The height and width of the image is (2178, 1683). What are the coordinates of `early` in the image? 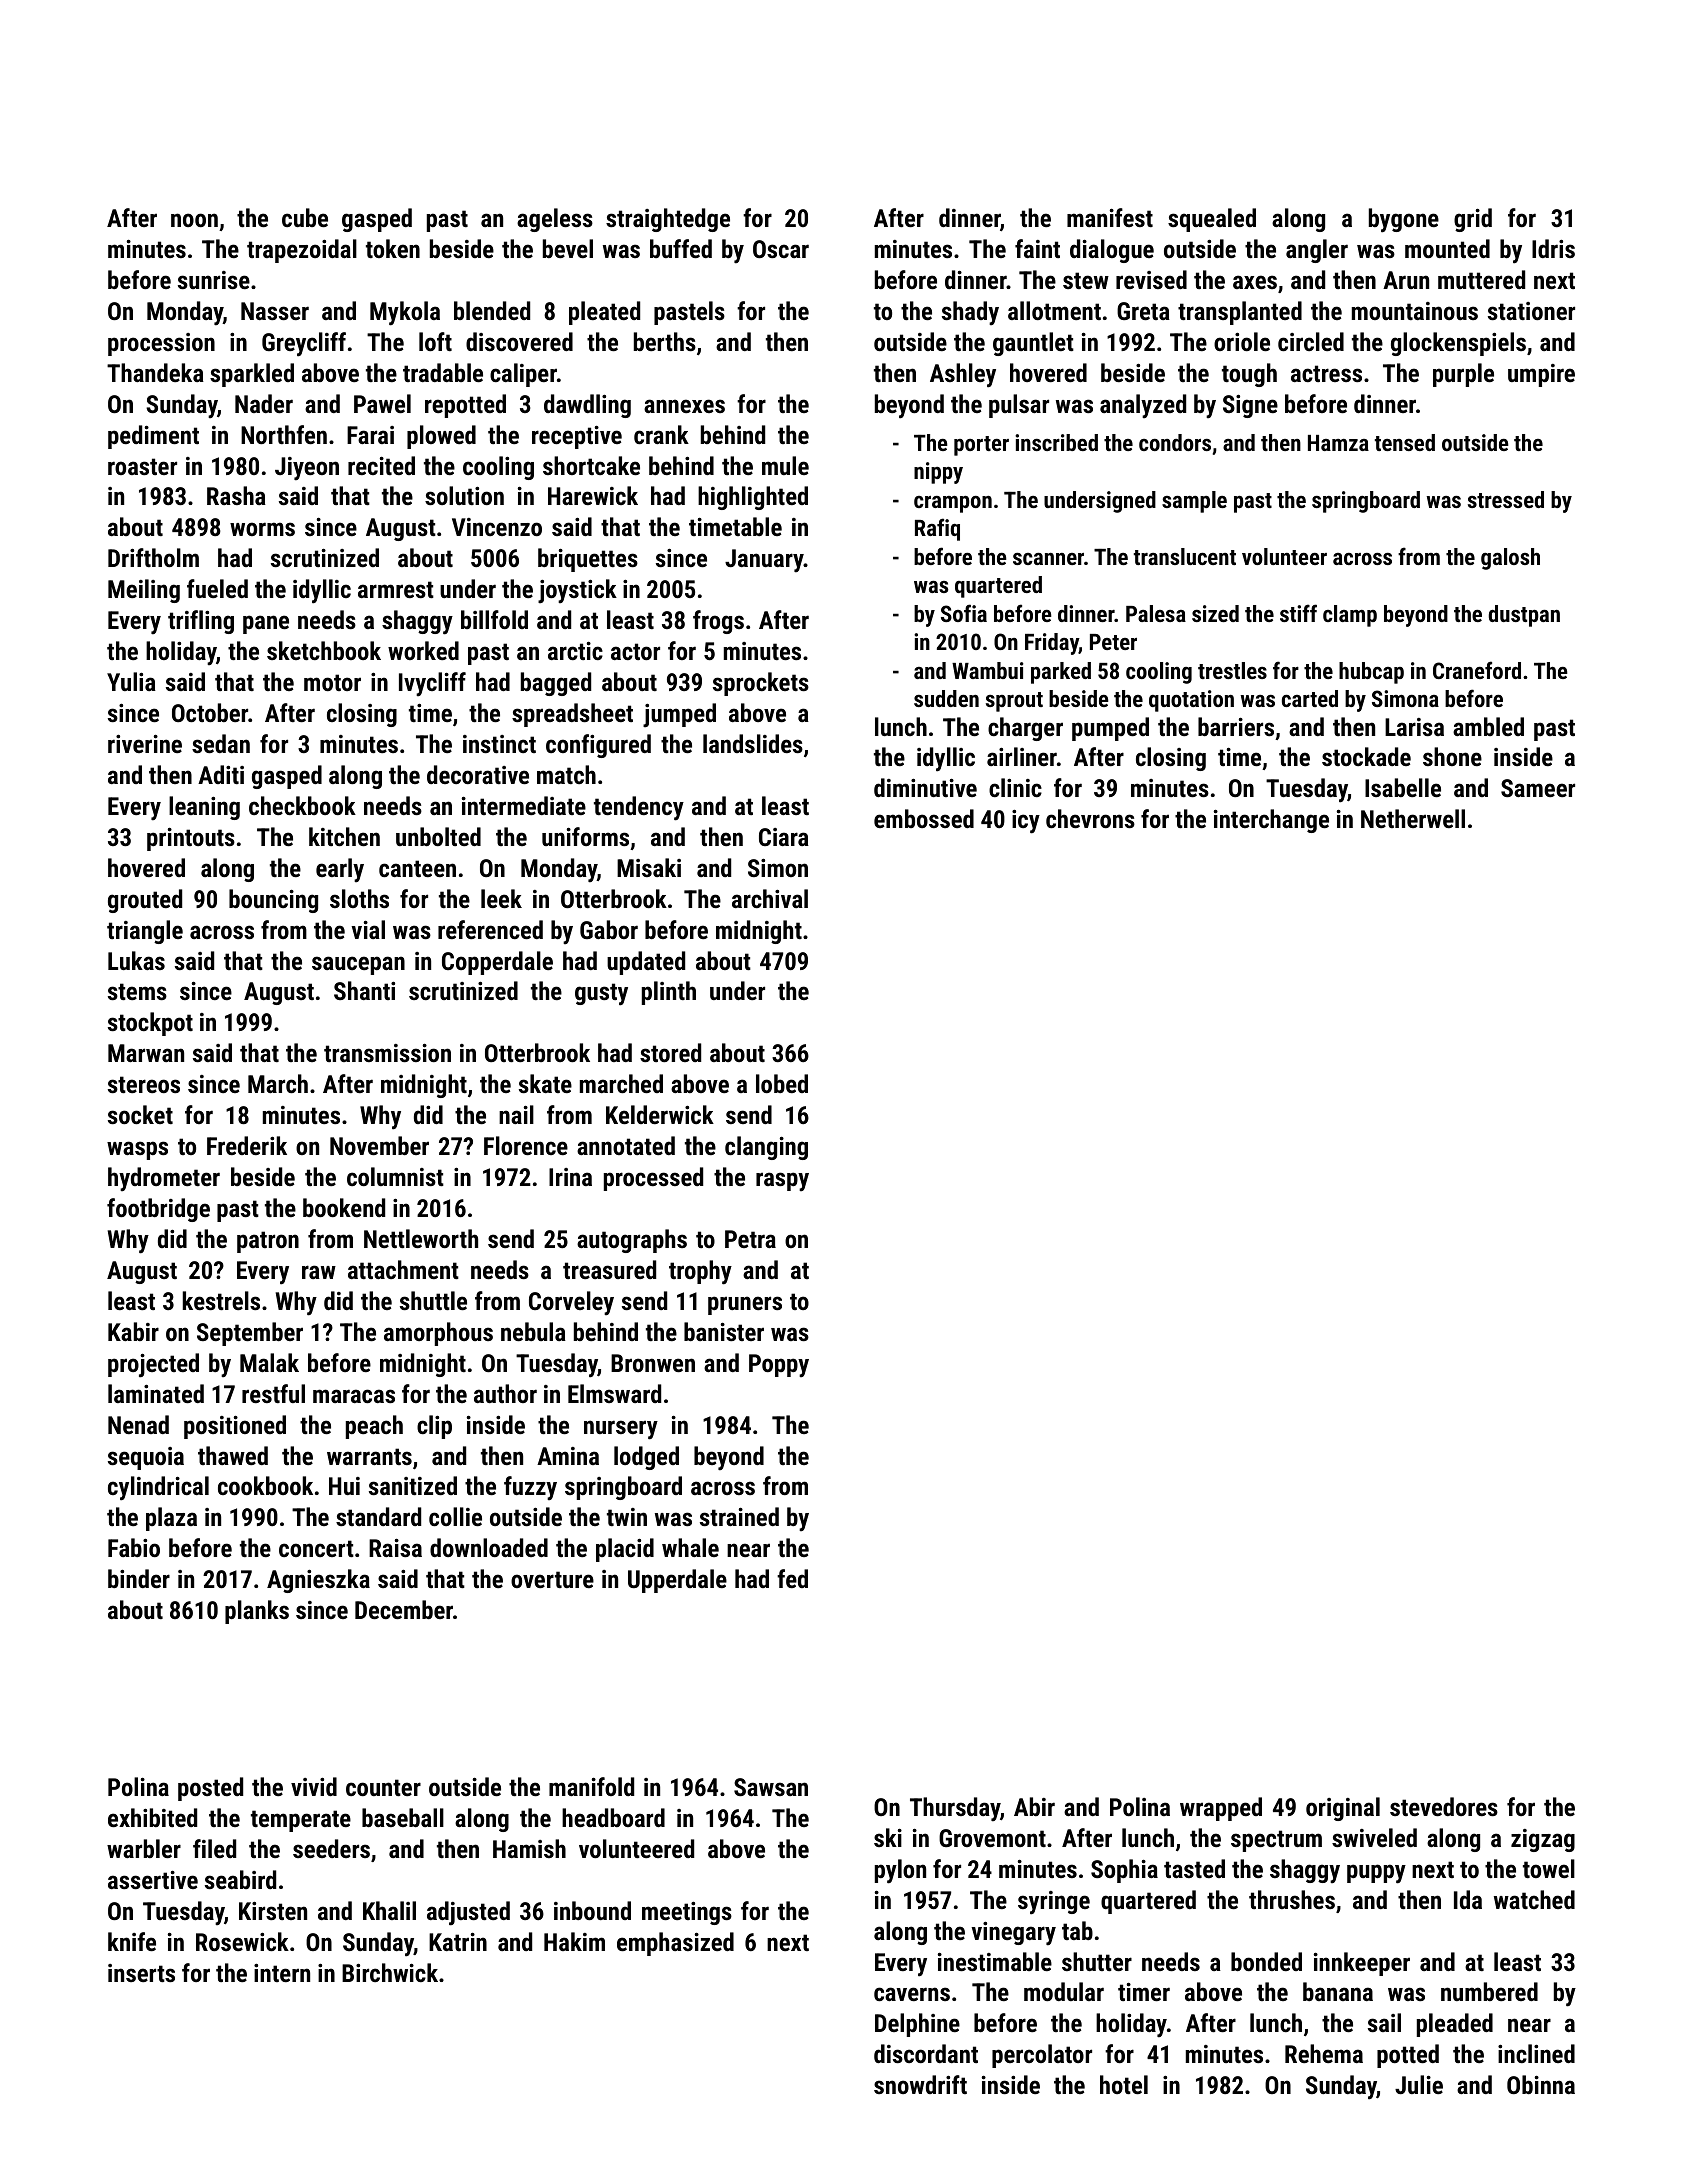 It's located at (340, 870).
